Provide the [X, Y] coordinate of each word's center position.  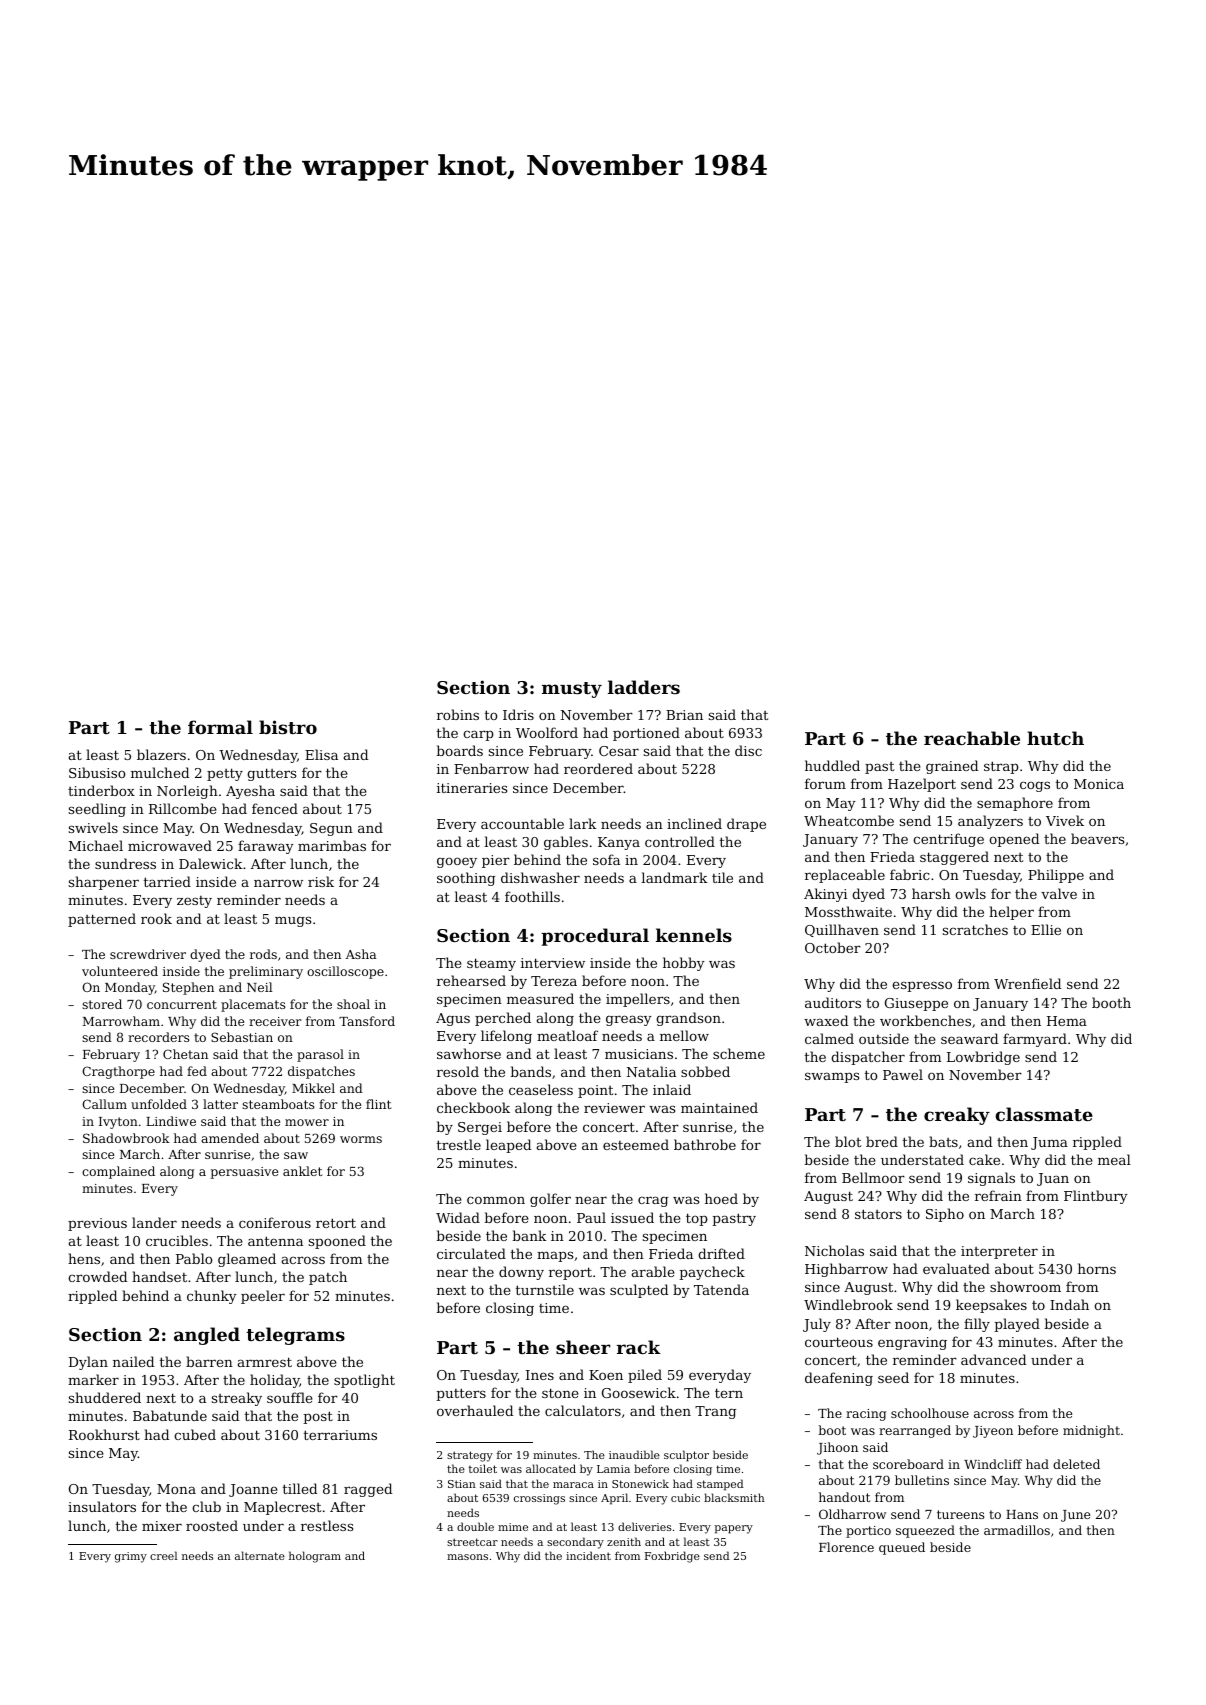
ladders [644, 687]
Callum [104, 1104]
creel [163, 1555]
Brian [684, 715]
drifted [721, 1253]
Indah [1069, 1304]
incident [588, 1555]
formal [220, 727]
